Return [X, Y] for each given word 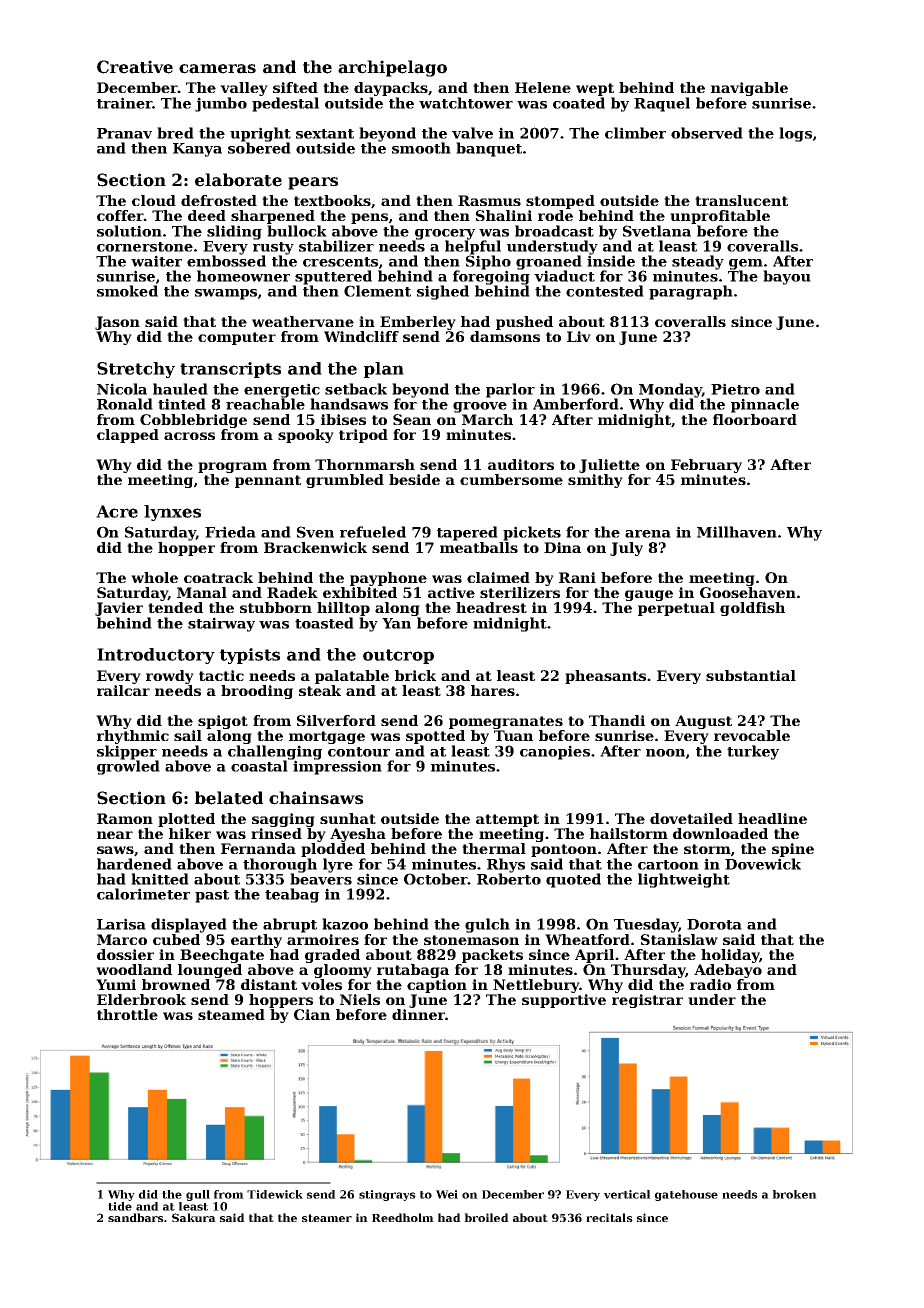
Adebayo [728, 971]
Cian [312, 1014]
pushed [524, 323]
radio [710, 984]
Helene [543, 87]
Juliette [609, 466]
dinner [418, 1014]
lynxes [172, 513]
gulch [487, 925]
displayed [189, 925]
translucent [741, 200]
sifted [295, 87]
